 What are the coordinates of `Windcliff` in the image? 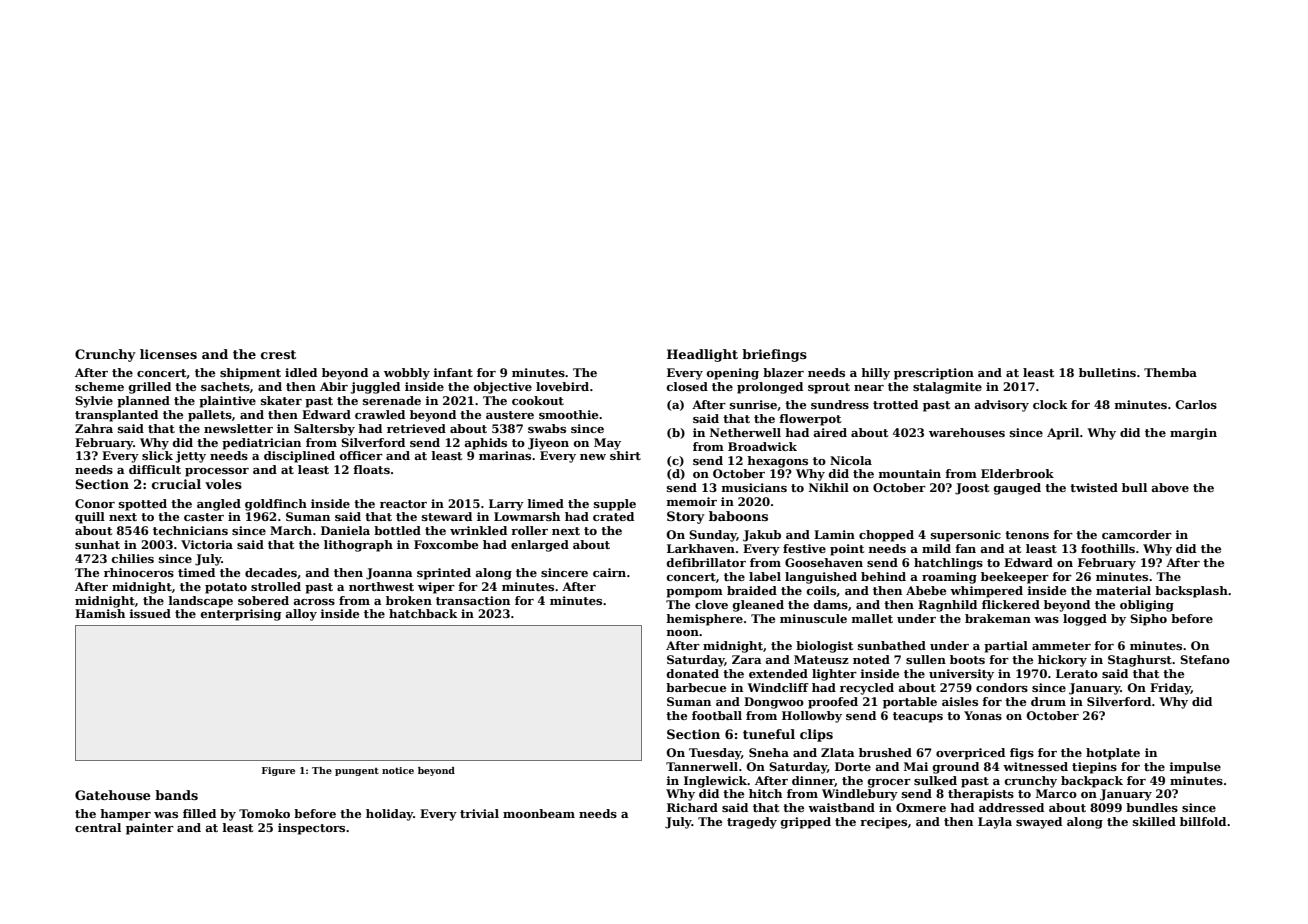 It's located at (778, 687).
